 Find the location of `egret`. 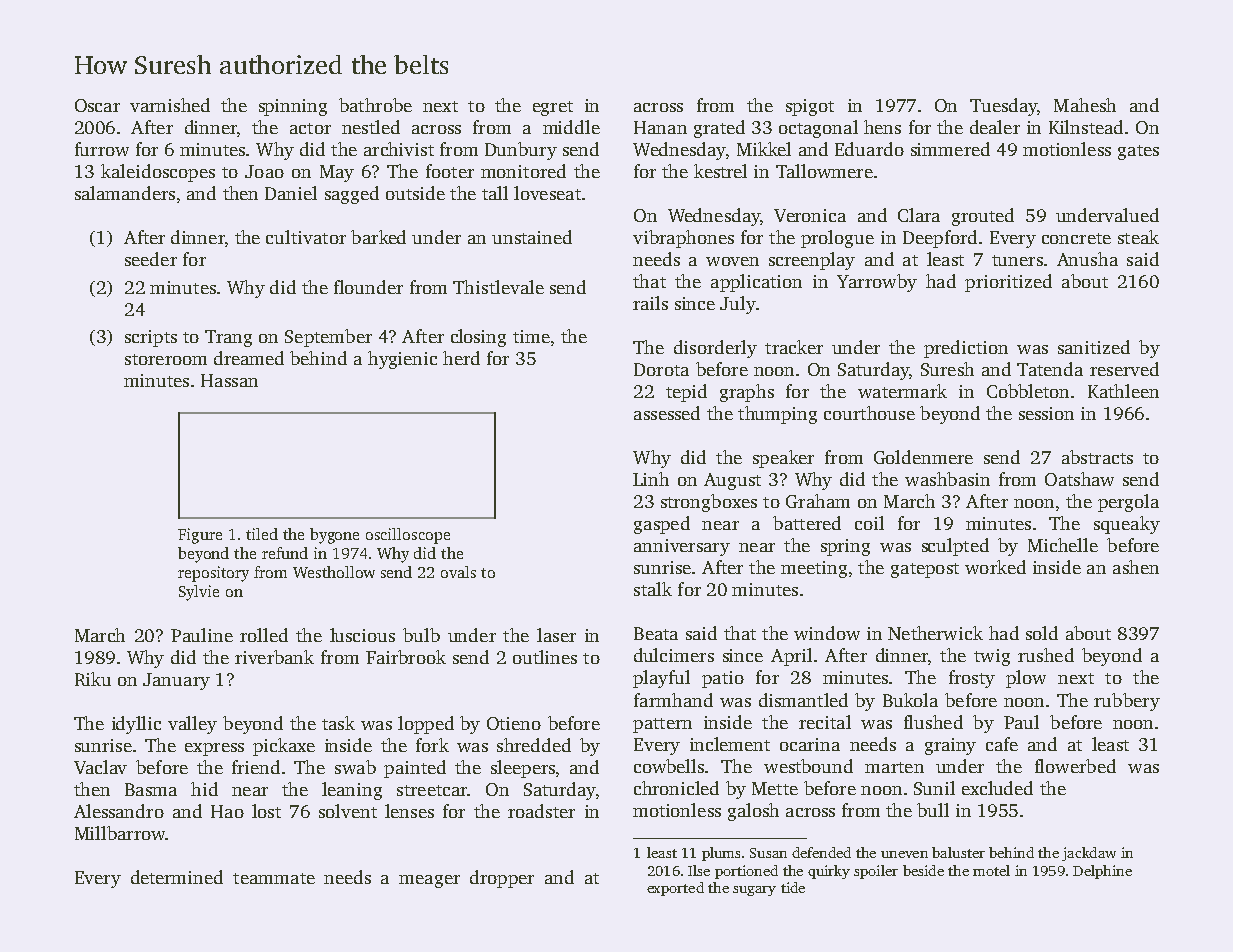

egret is located at coordinates (553, 108).
